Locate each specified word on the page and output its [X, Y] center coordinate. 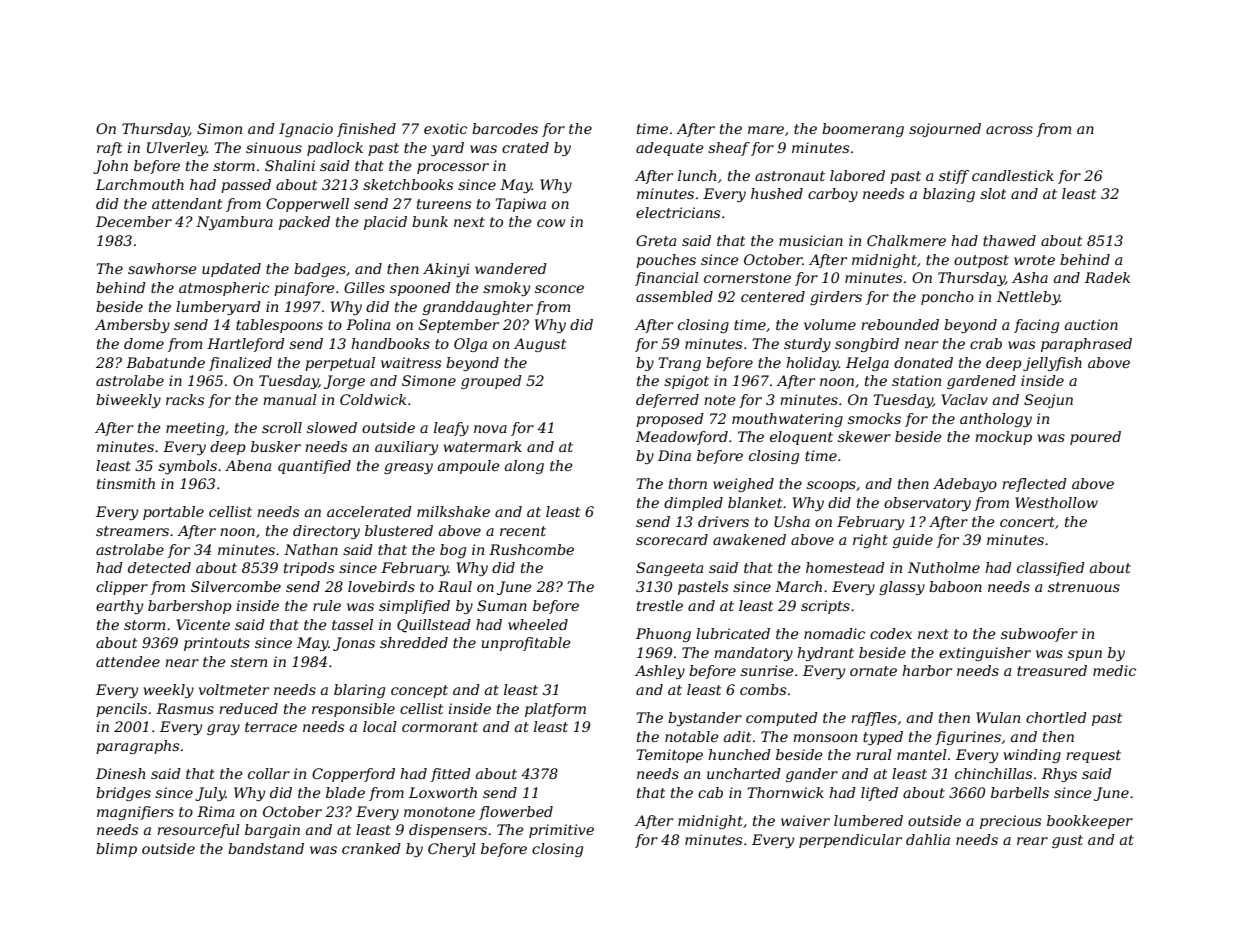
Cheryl [452, 850]
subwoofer [1039, 635]
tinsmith [126, 483]
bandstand [266, 848]
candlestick [1013, 175]
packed [304, 223]
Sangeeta [669, 569]
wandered [511, 268]
